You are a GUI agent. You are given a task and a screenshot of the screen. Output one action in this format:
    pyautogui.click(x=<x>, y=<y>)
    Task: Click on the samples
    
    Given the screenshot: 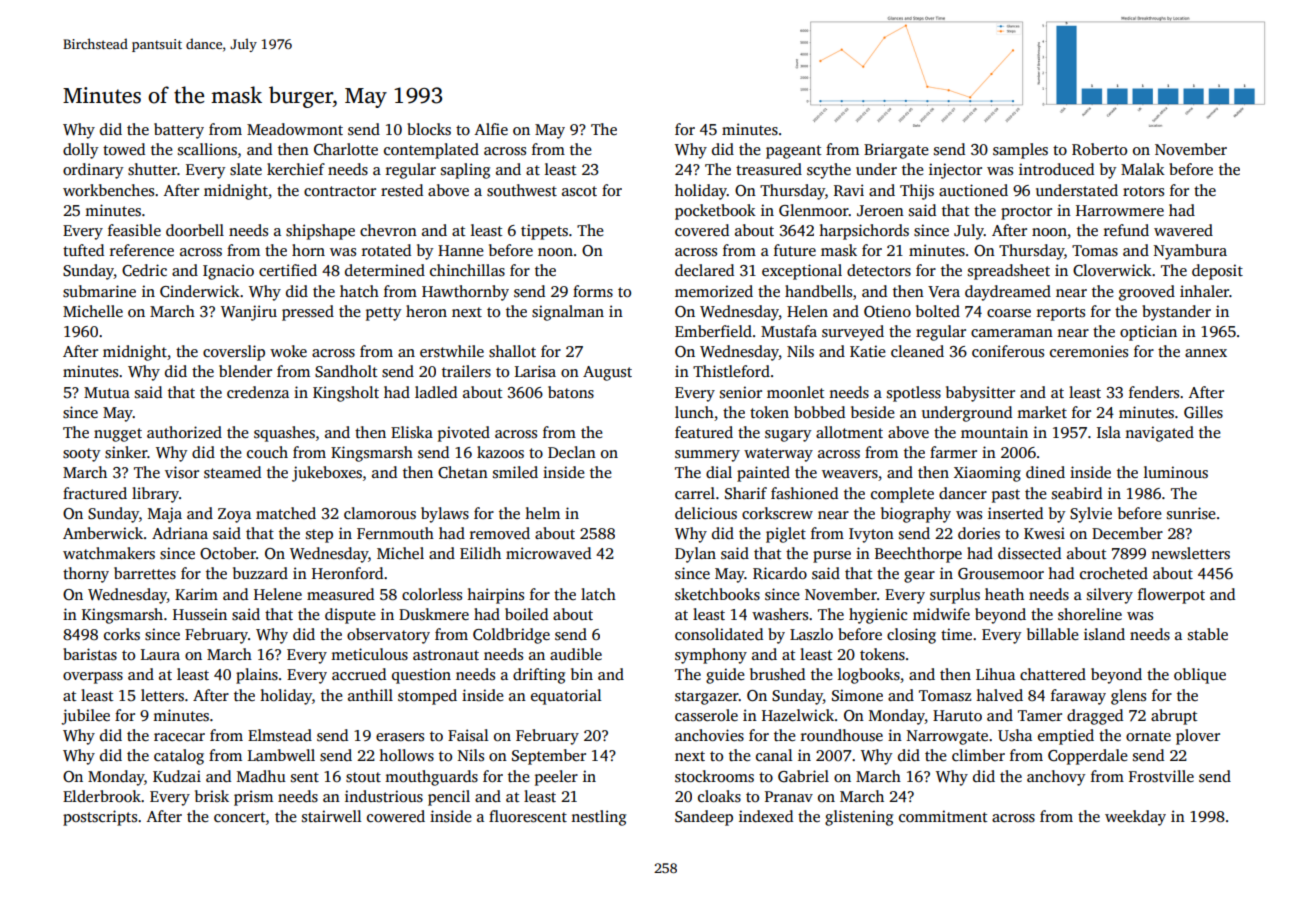 What is the action you would take?
    pyautogui.click(x=1020, y=151)
